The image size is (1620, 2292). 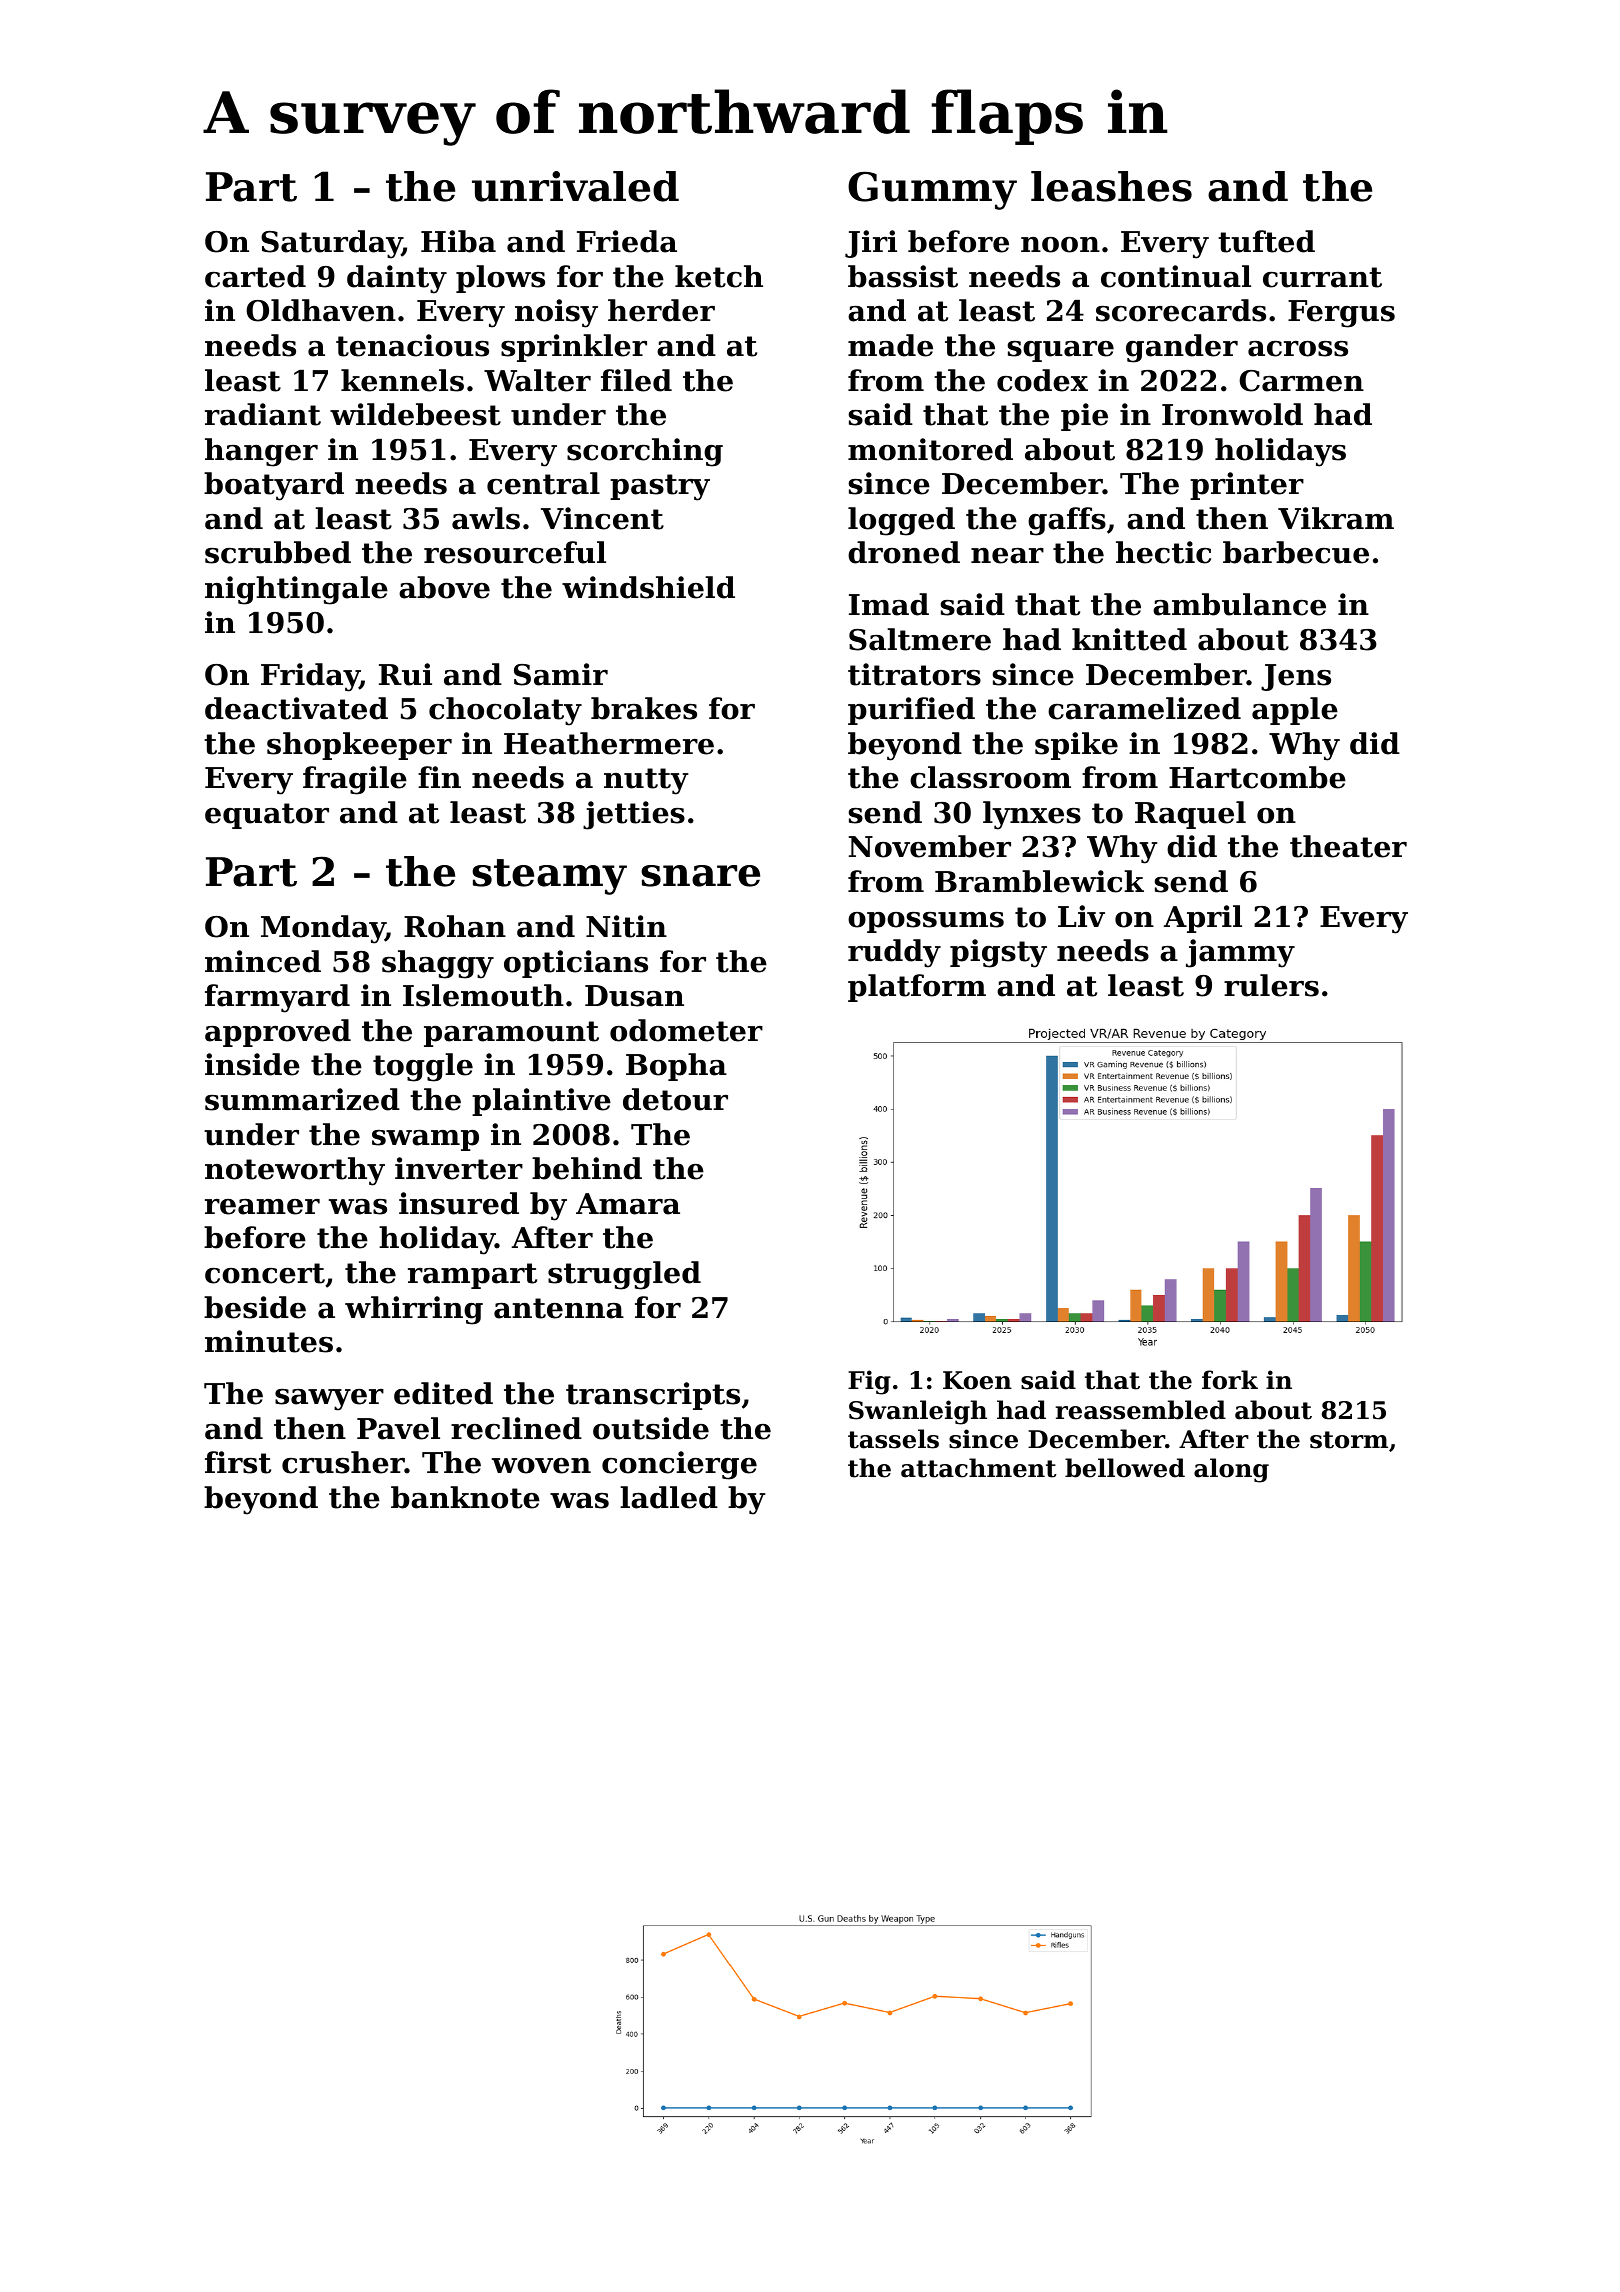 What do you see at coordinates (575, 186) in the image?
I see `unrivaled` at bounding box center [575, 186].
